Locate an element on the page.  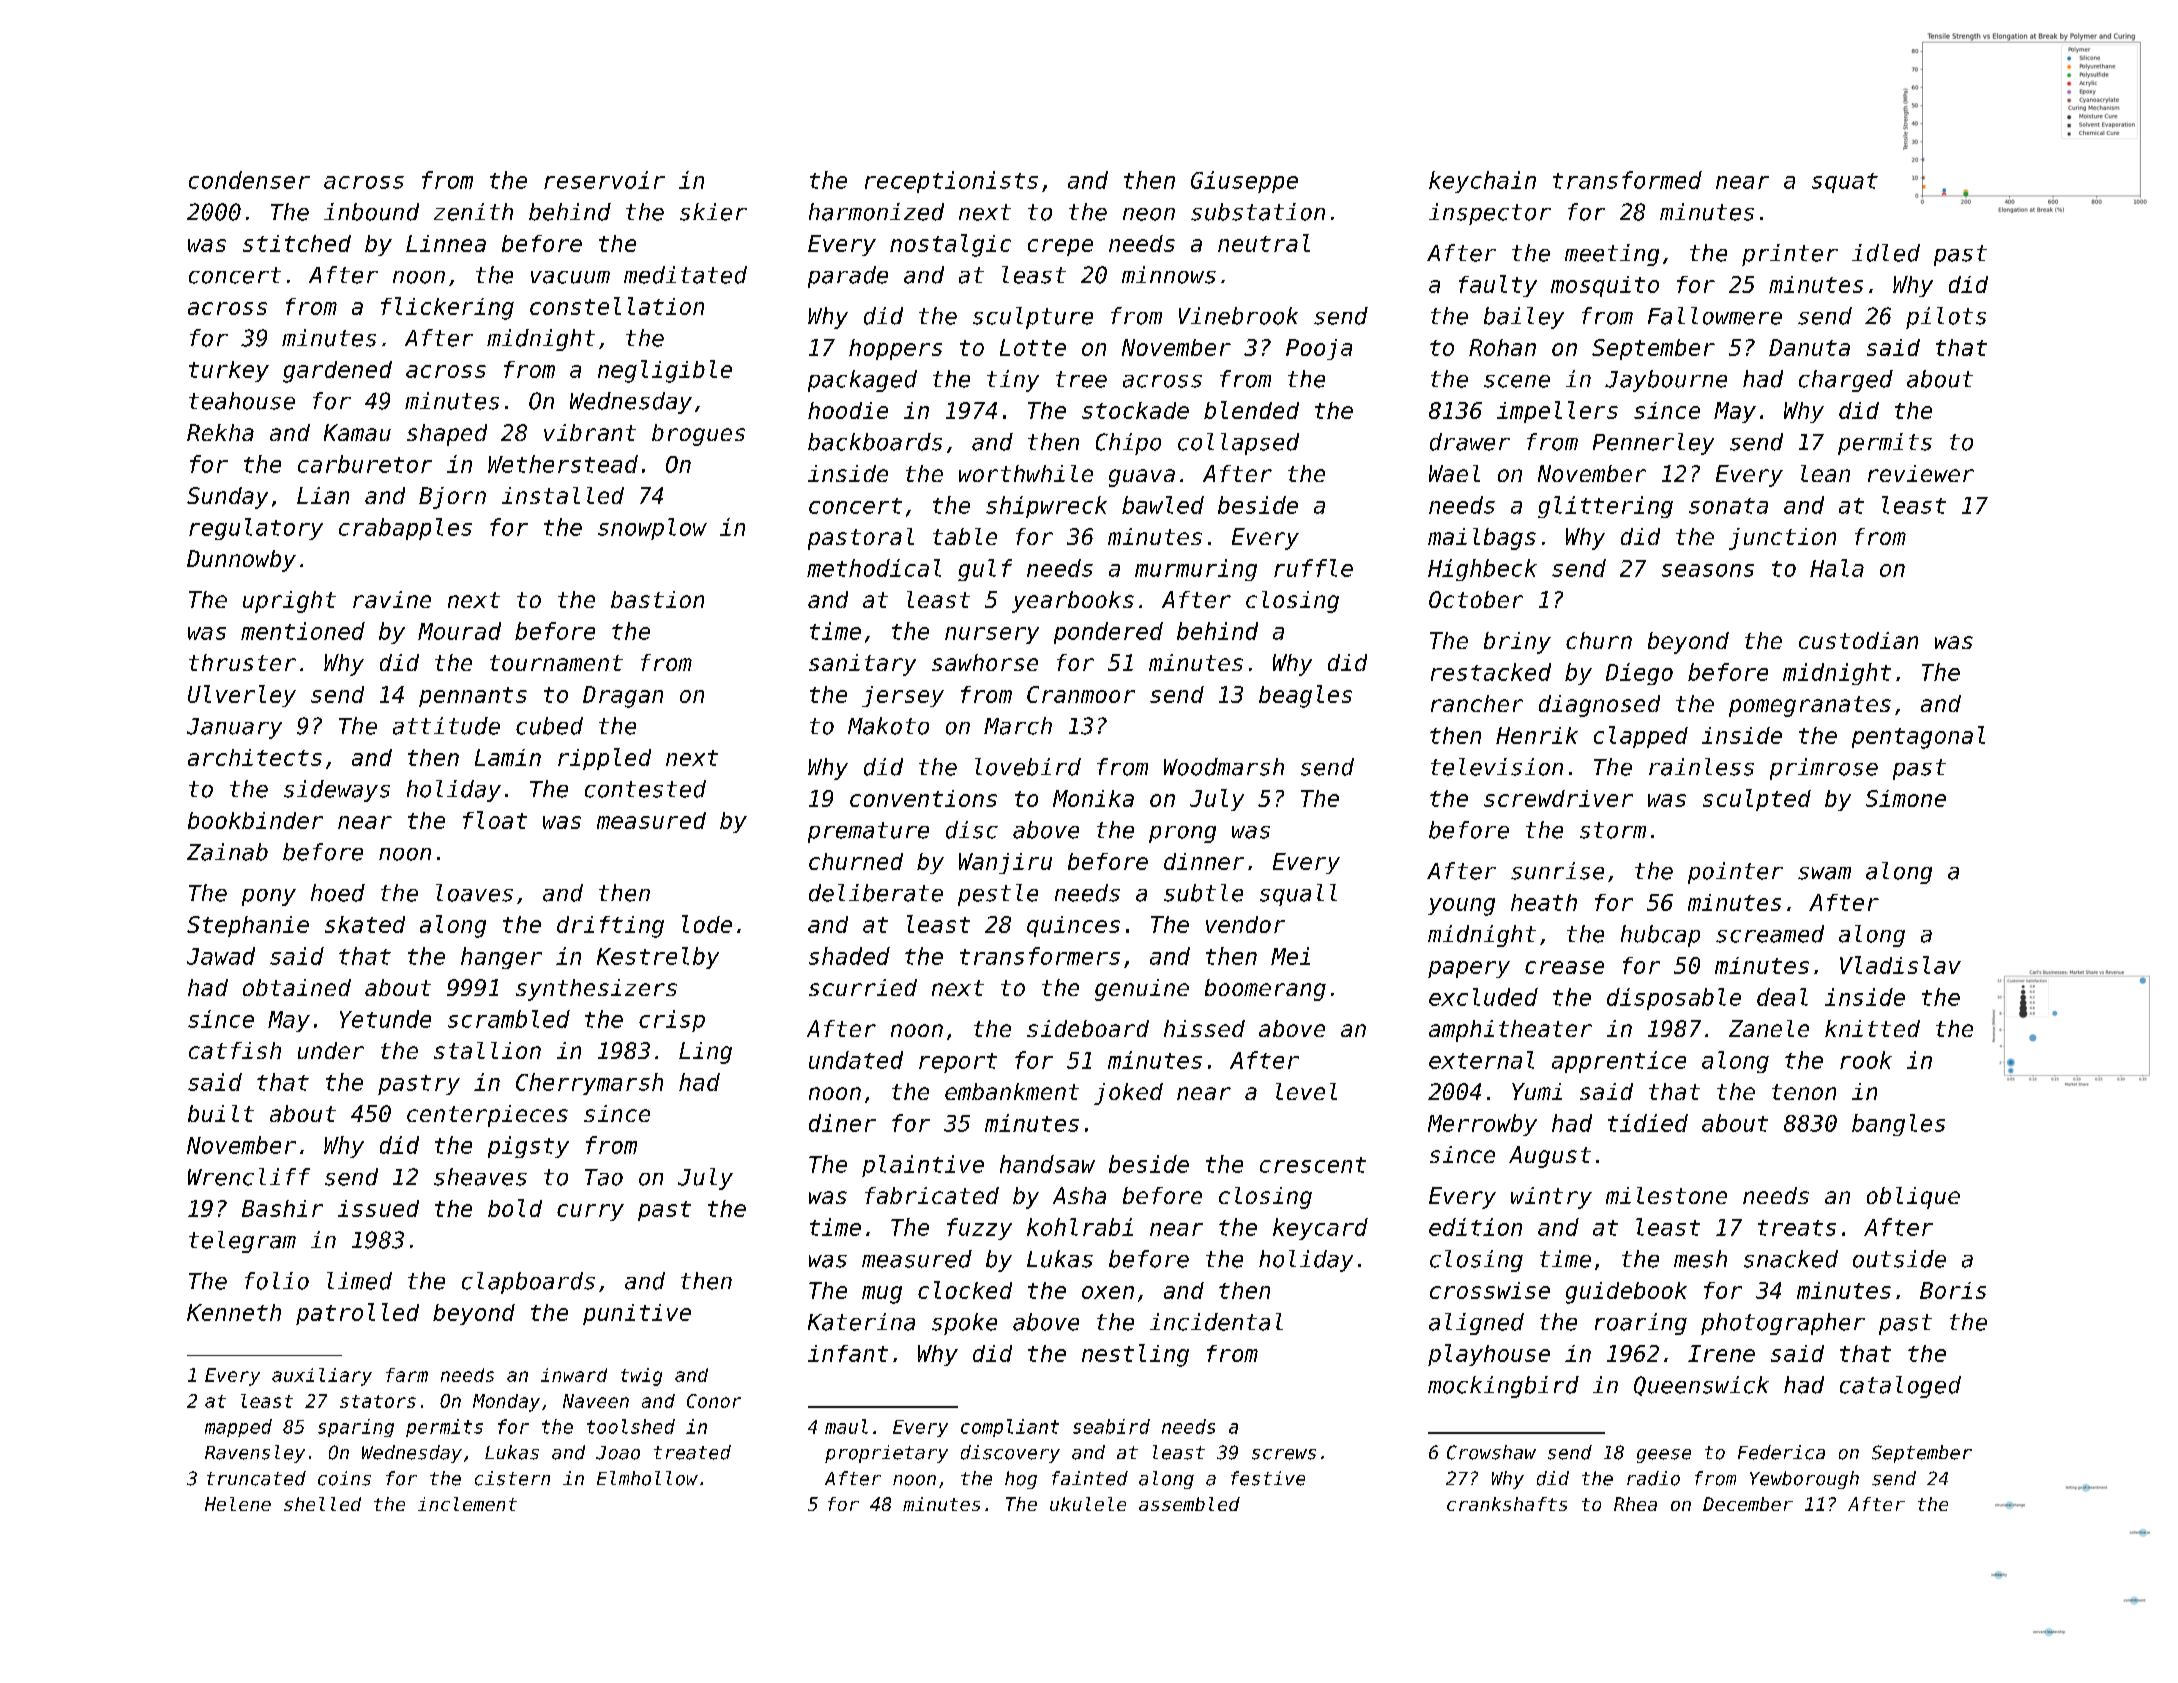
genuine is located at coordinates (1142, 990).
